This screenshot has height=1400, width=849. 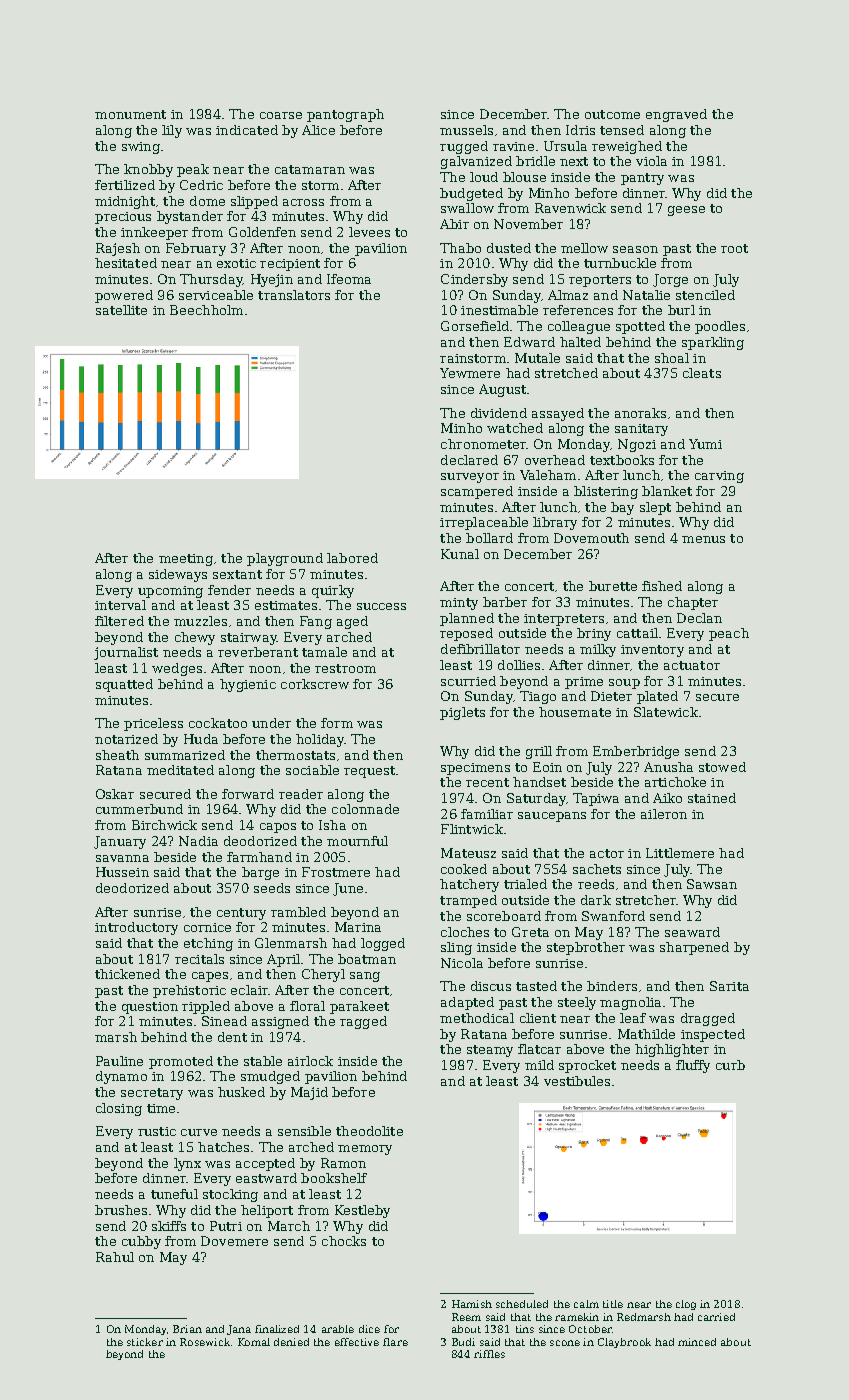 What do you see at coordinates (115, 1257) in the screenshot?
I see `Rahul` at bounding box center [115, 1257].
